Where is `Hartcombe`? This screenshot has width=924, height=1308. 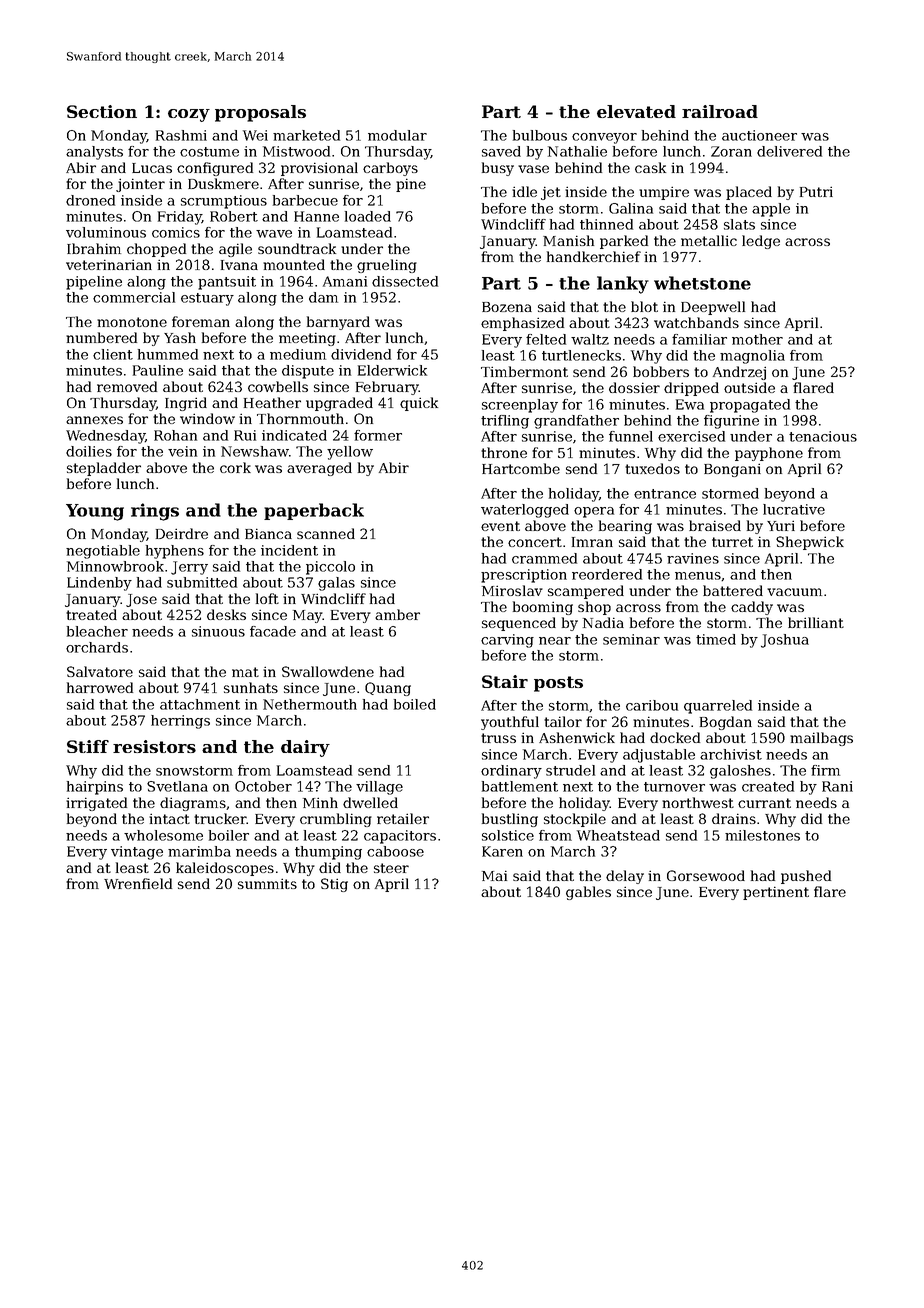
Hartcombe is located at coordinates (521, 468).
